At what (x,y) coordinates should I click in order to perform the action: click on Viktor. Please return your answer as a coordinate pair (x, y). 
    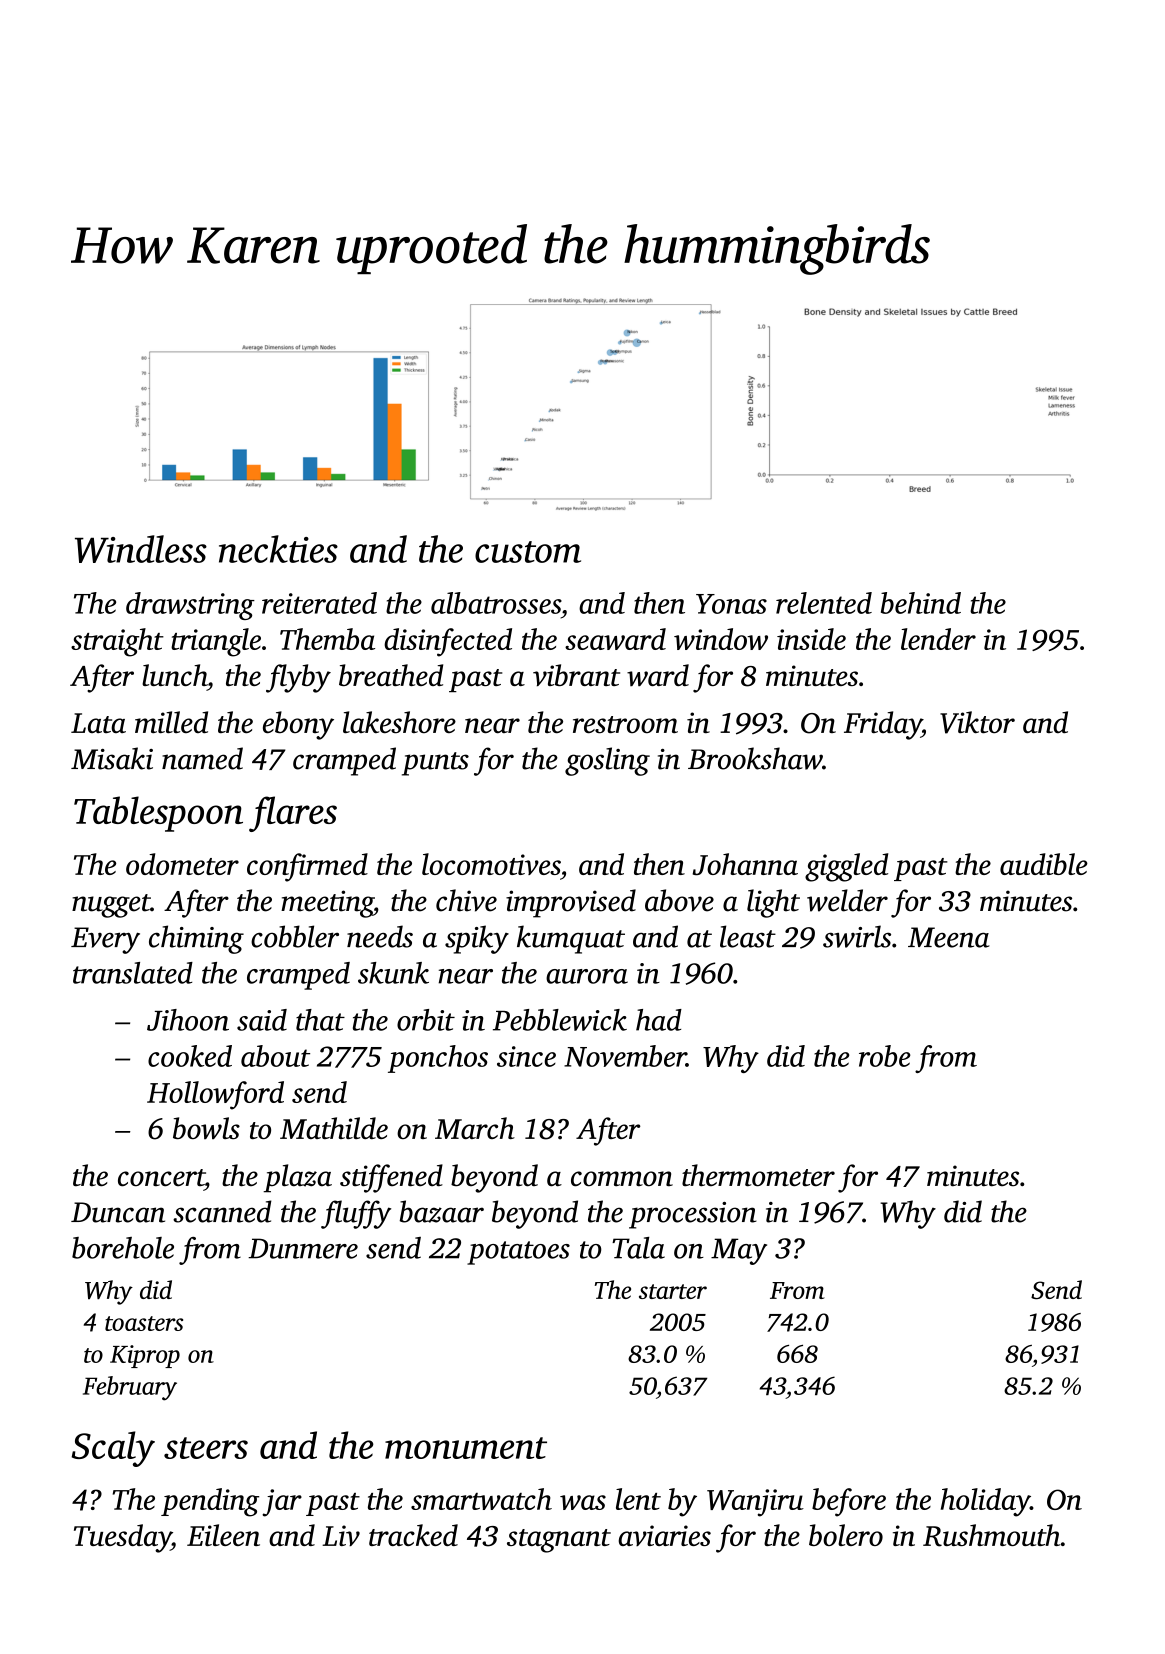
    Looking at the image, I should click on (977, 722).
